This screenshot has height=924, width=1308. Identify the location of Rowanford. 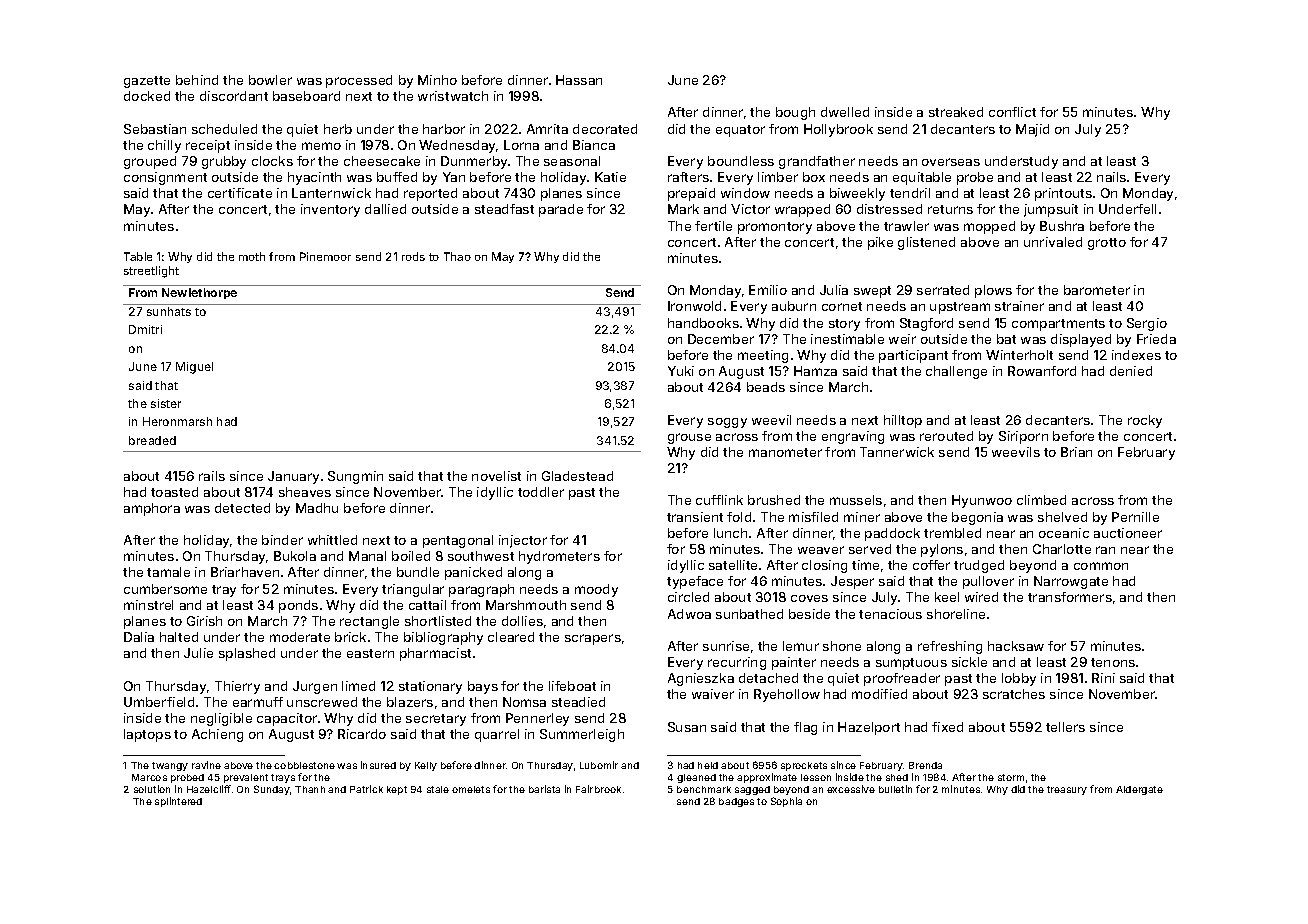
(1042, 371).
